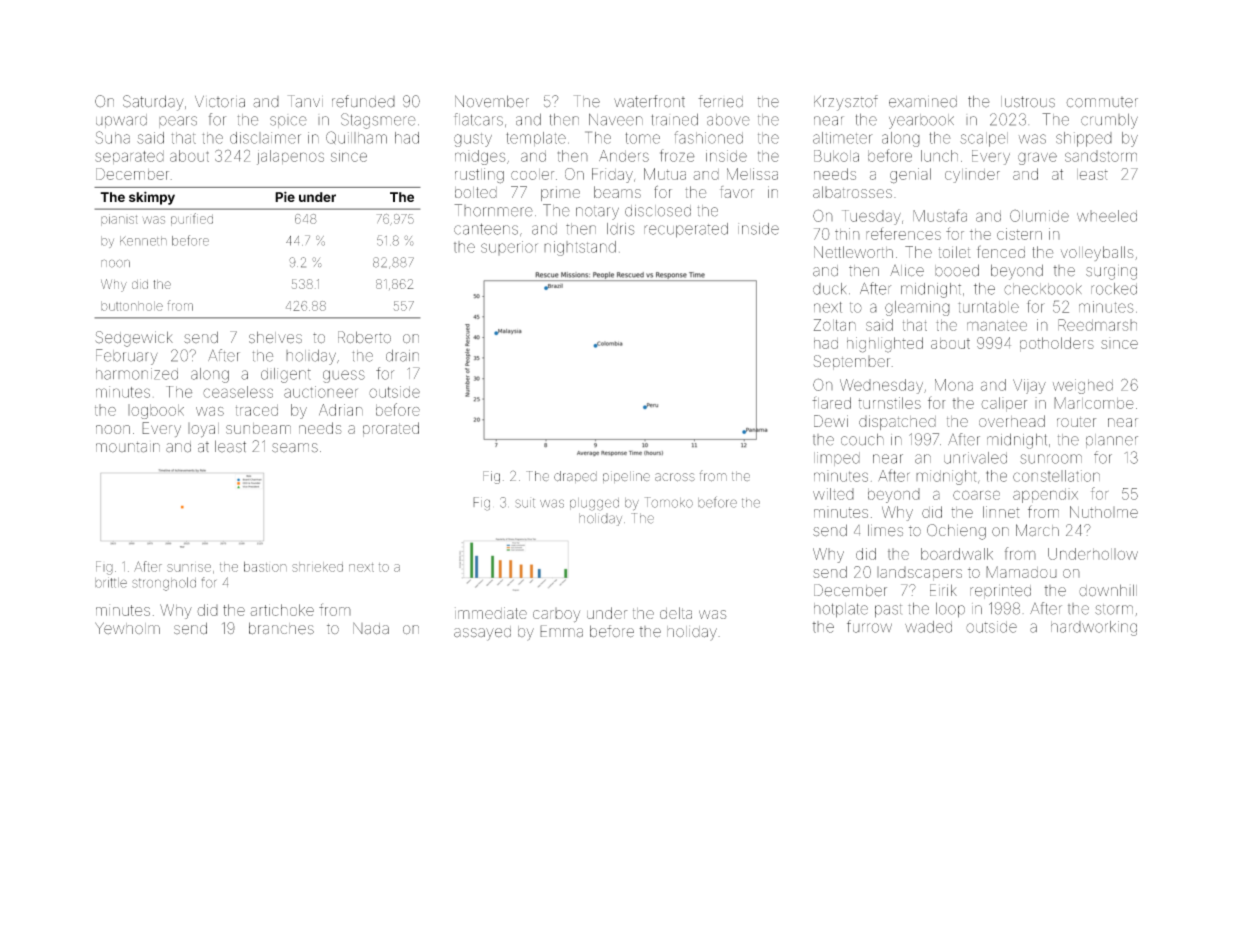 Image resolution: width=1233 pixels, height=952 pixels. I want to click on carboy, so click(556, 615).
